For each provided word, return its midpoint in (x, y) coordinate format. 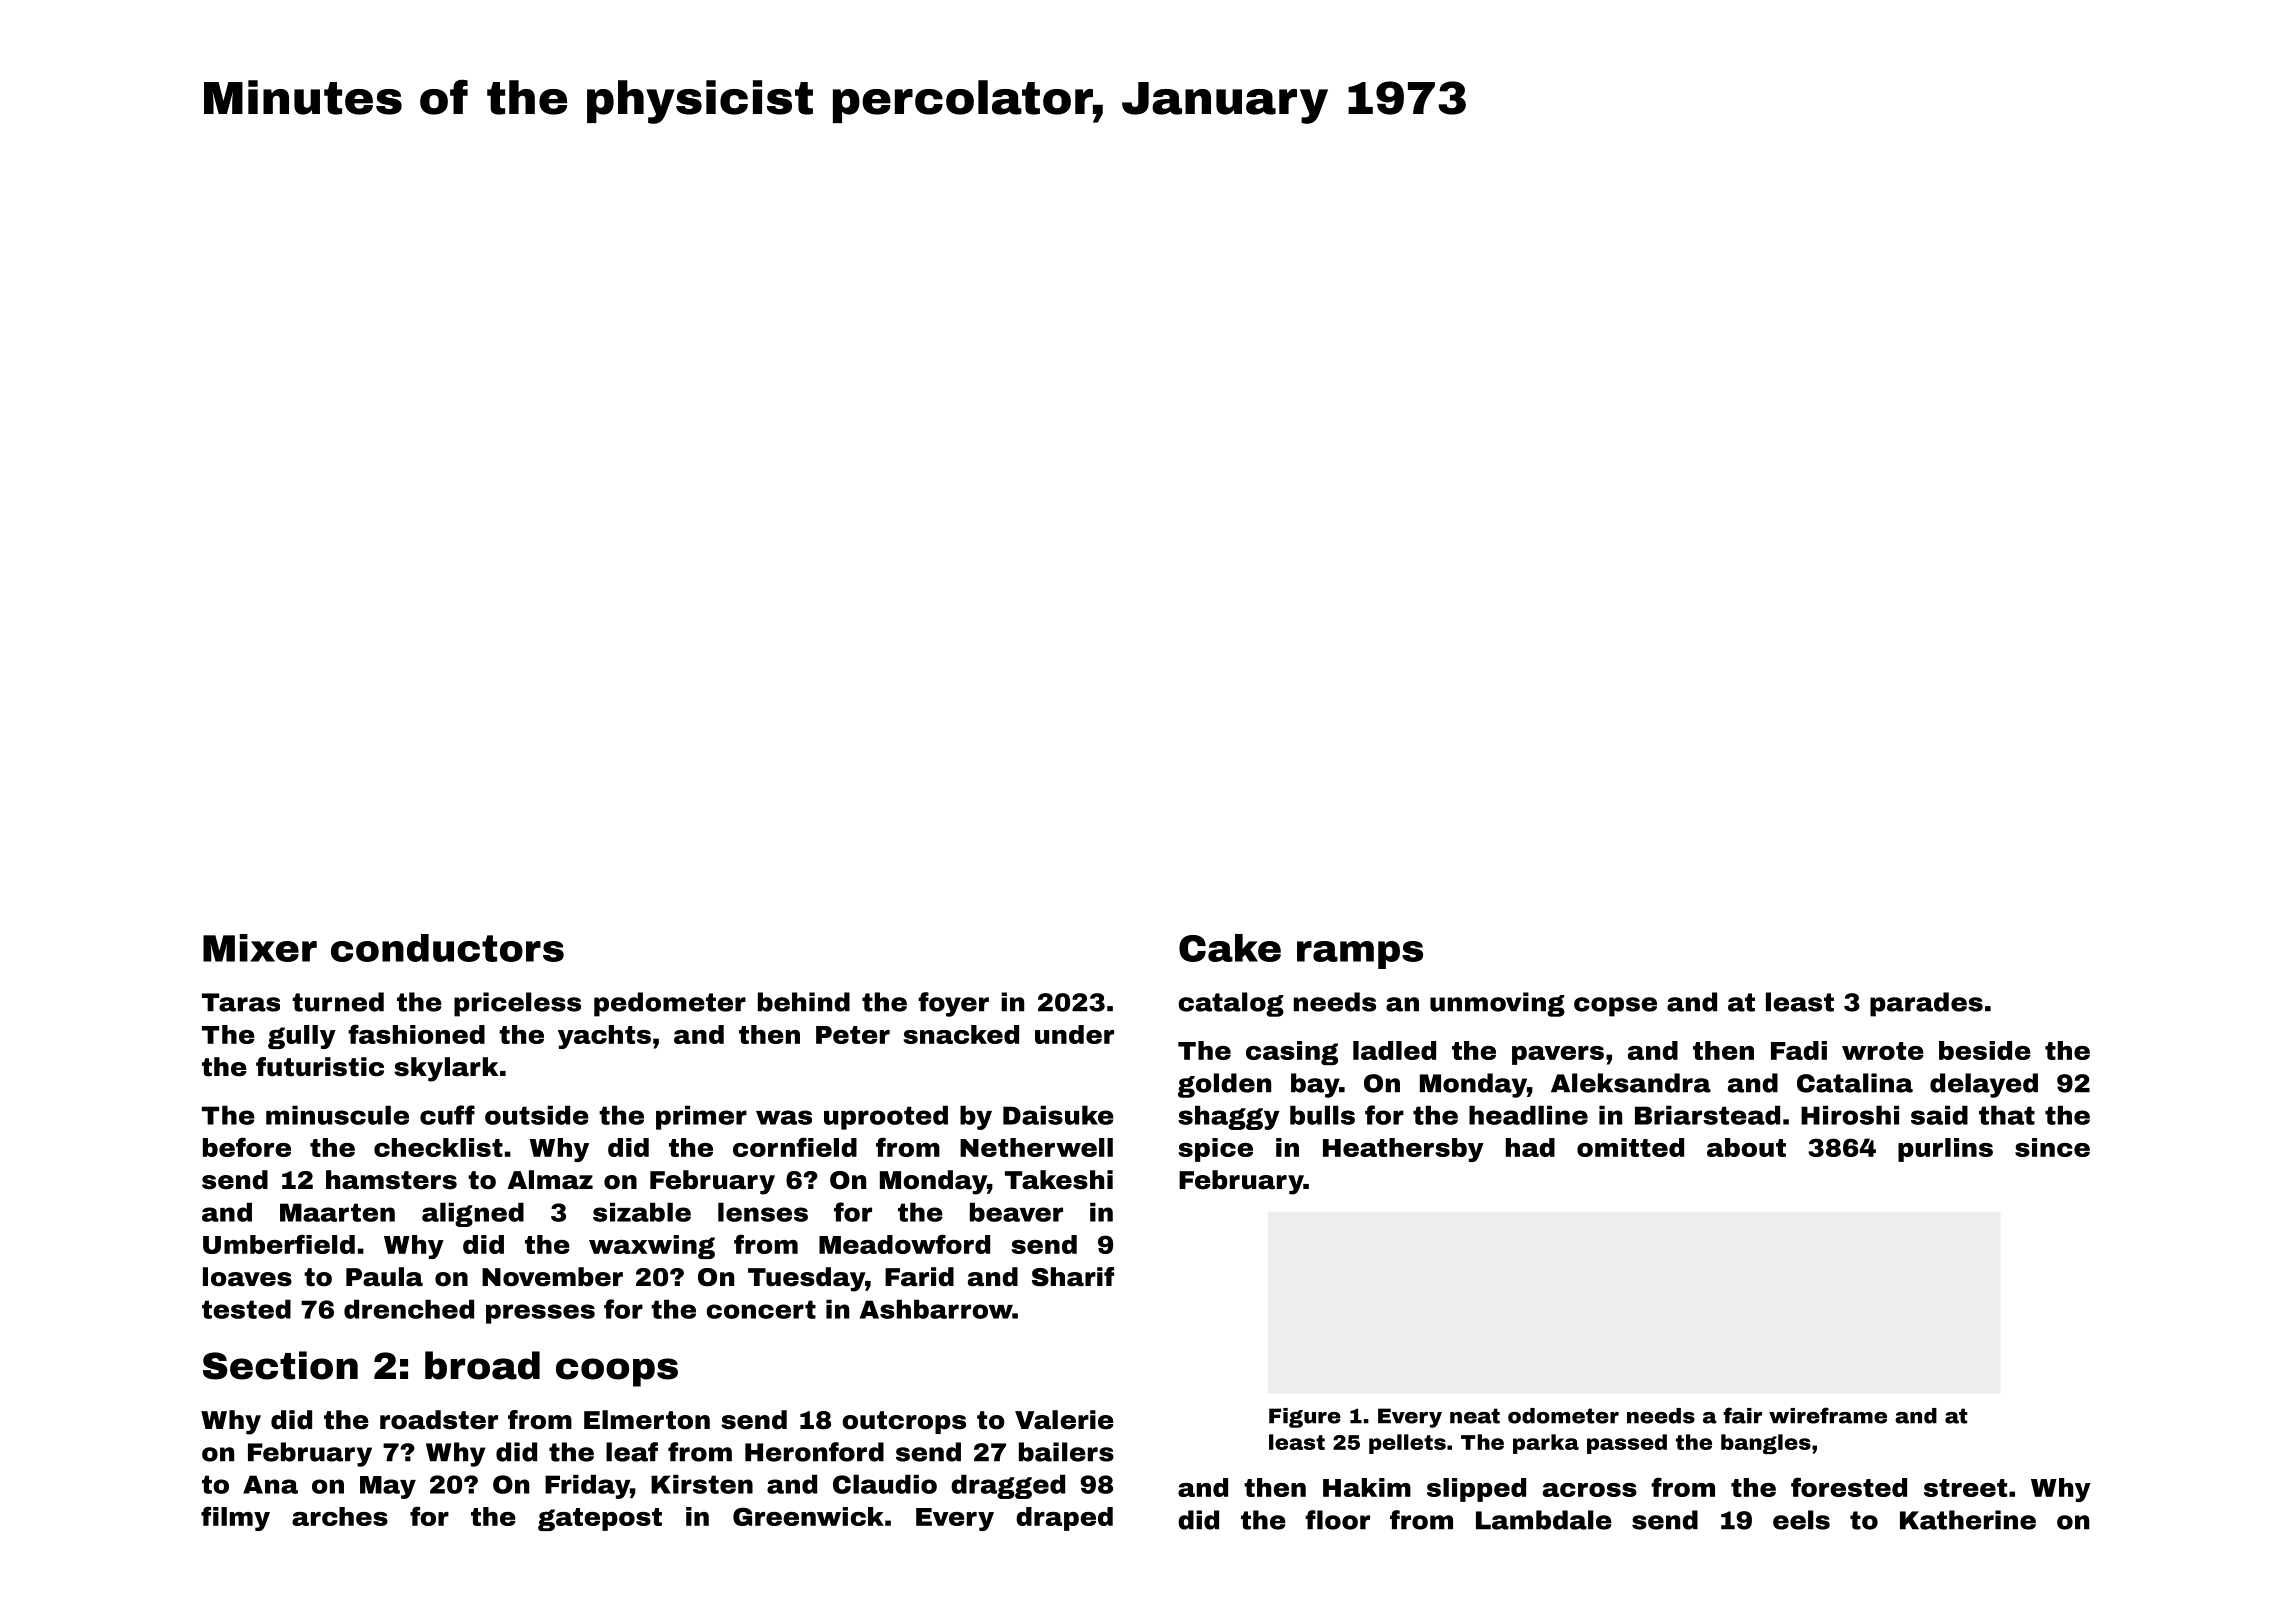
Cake (1230, 948)
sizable (642, 1212)
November (552, 1277)
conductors (447, 948)
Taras (241, 1002)
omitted (1630, 1147)
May (388, 1487)
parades (1926, 1004)
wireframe (1828, 1415)
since (2052, 1147)
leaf (632, 1452)
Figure (1305, 1418)
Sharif (1073, 1277)
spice (1215, 1150)
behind (804, 1002)
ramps (1360, 955)
